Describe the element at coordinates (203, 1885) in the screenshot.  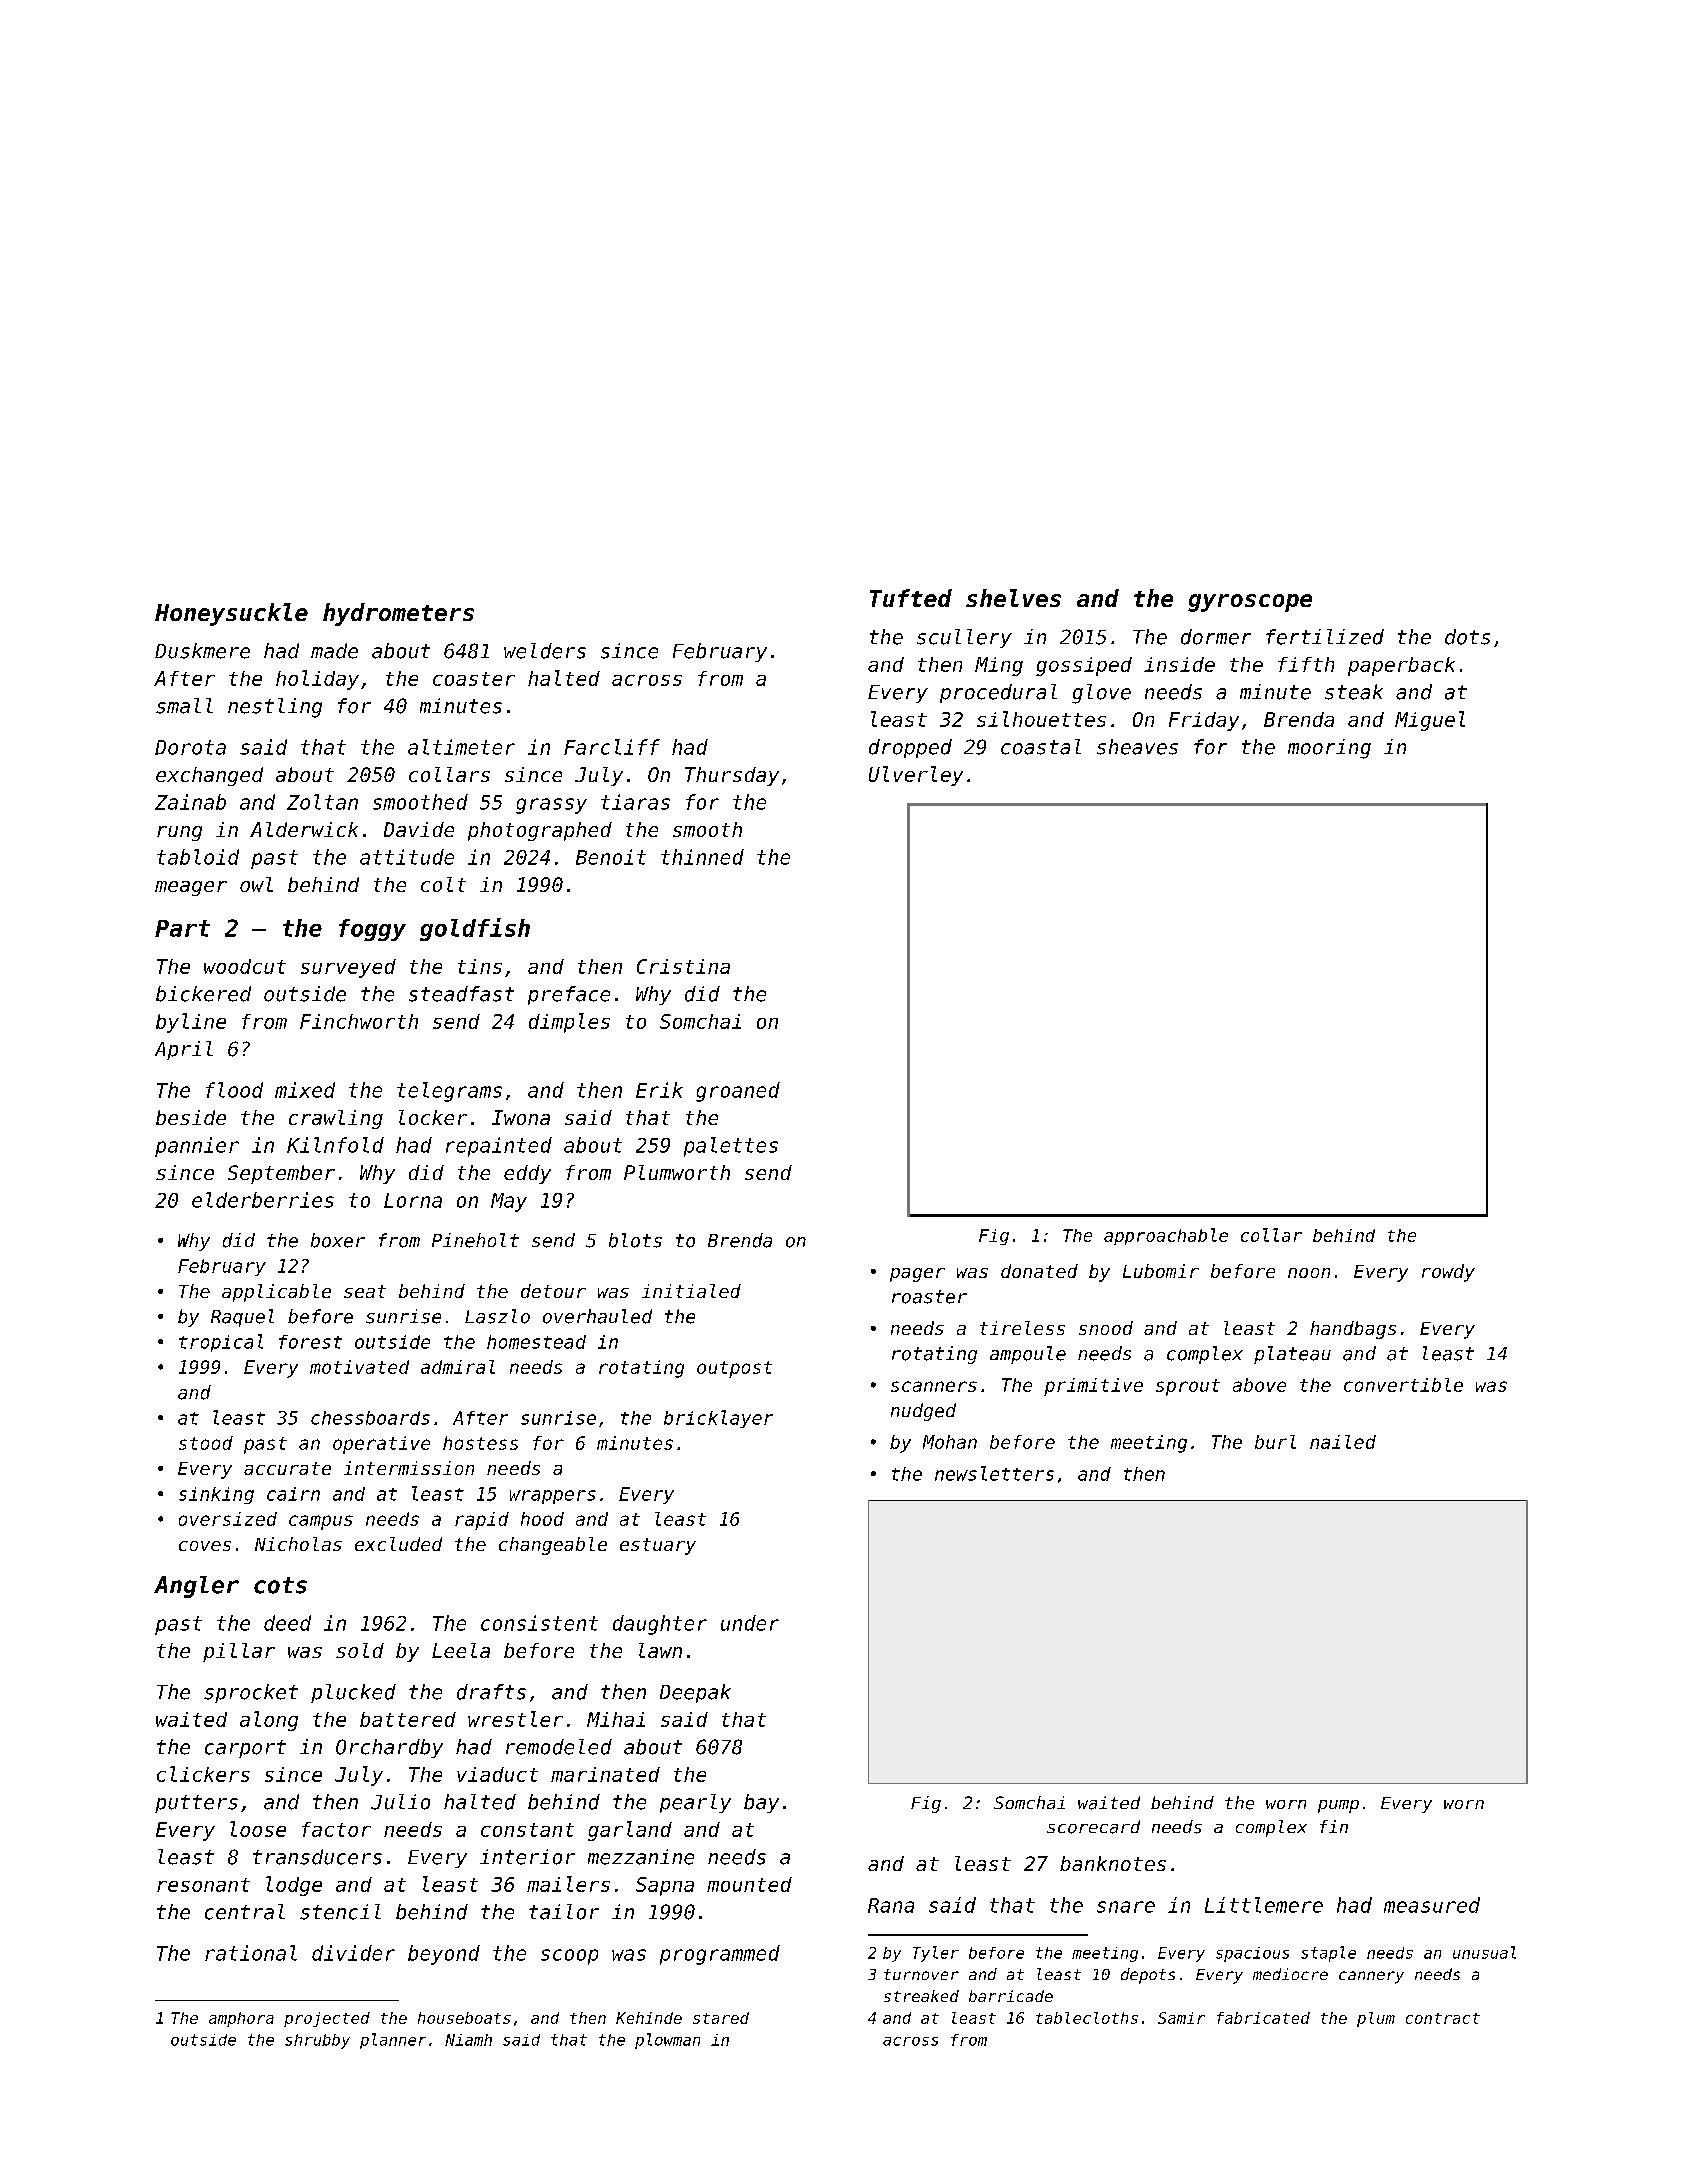
I see `resonant` at that location.
